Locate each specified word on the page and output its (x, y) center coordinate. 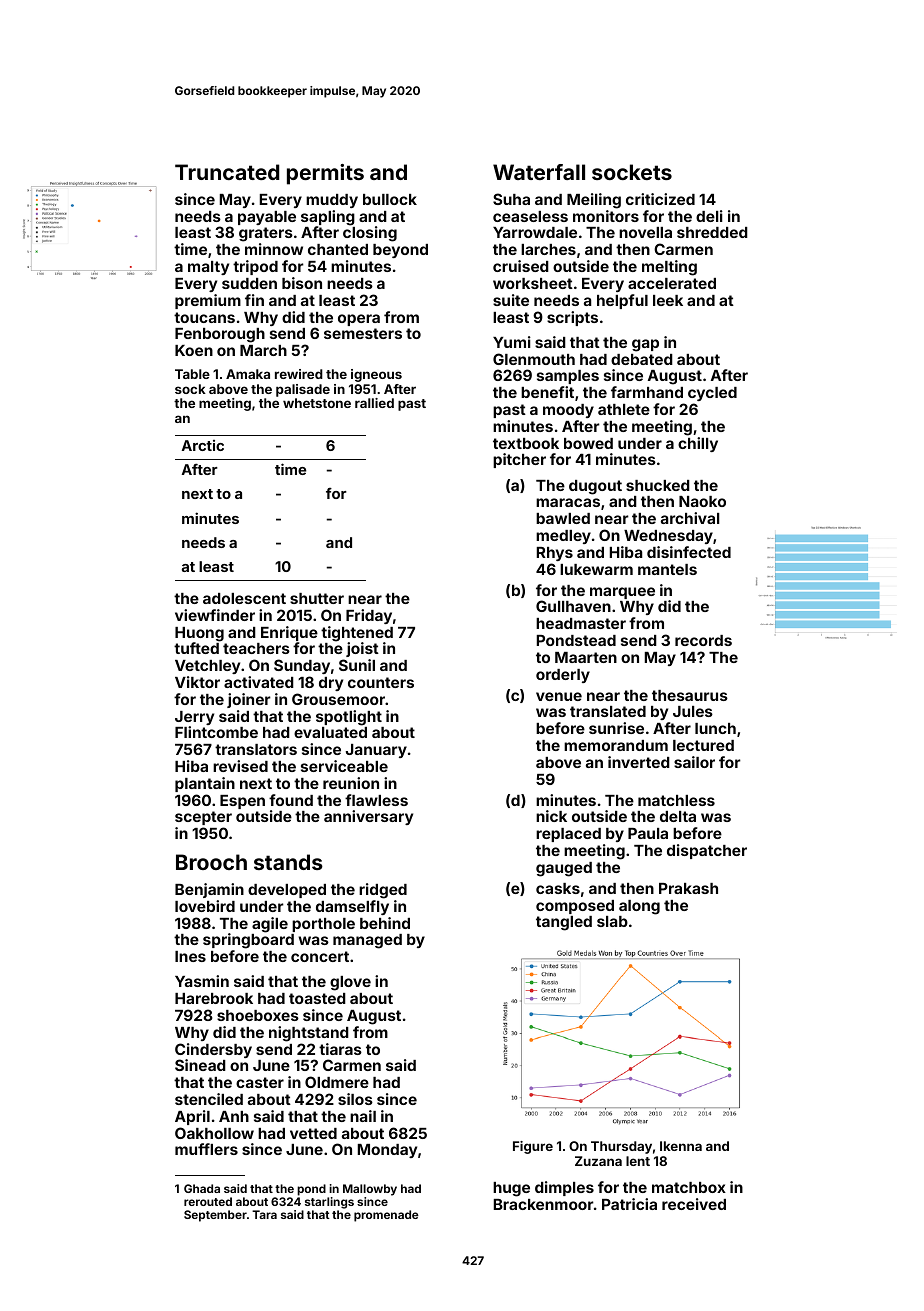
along (639, 907)
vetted (313, 1133)
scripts (572, 318)
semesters (363, 333)
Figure (533, 1147)
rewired (299, 374)
